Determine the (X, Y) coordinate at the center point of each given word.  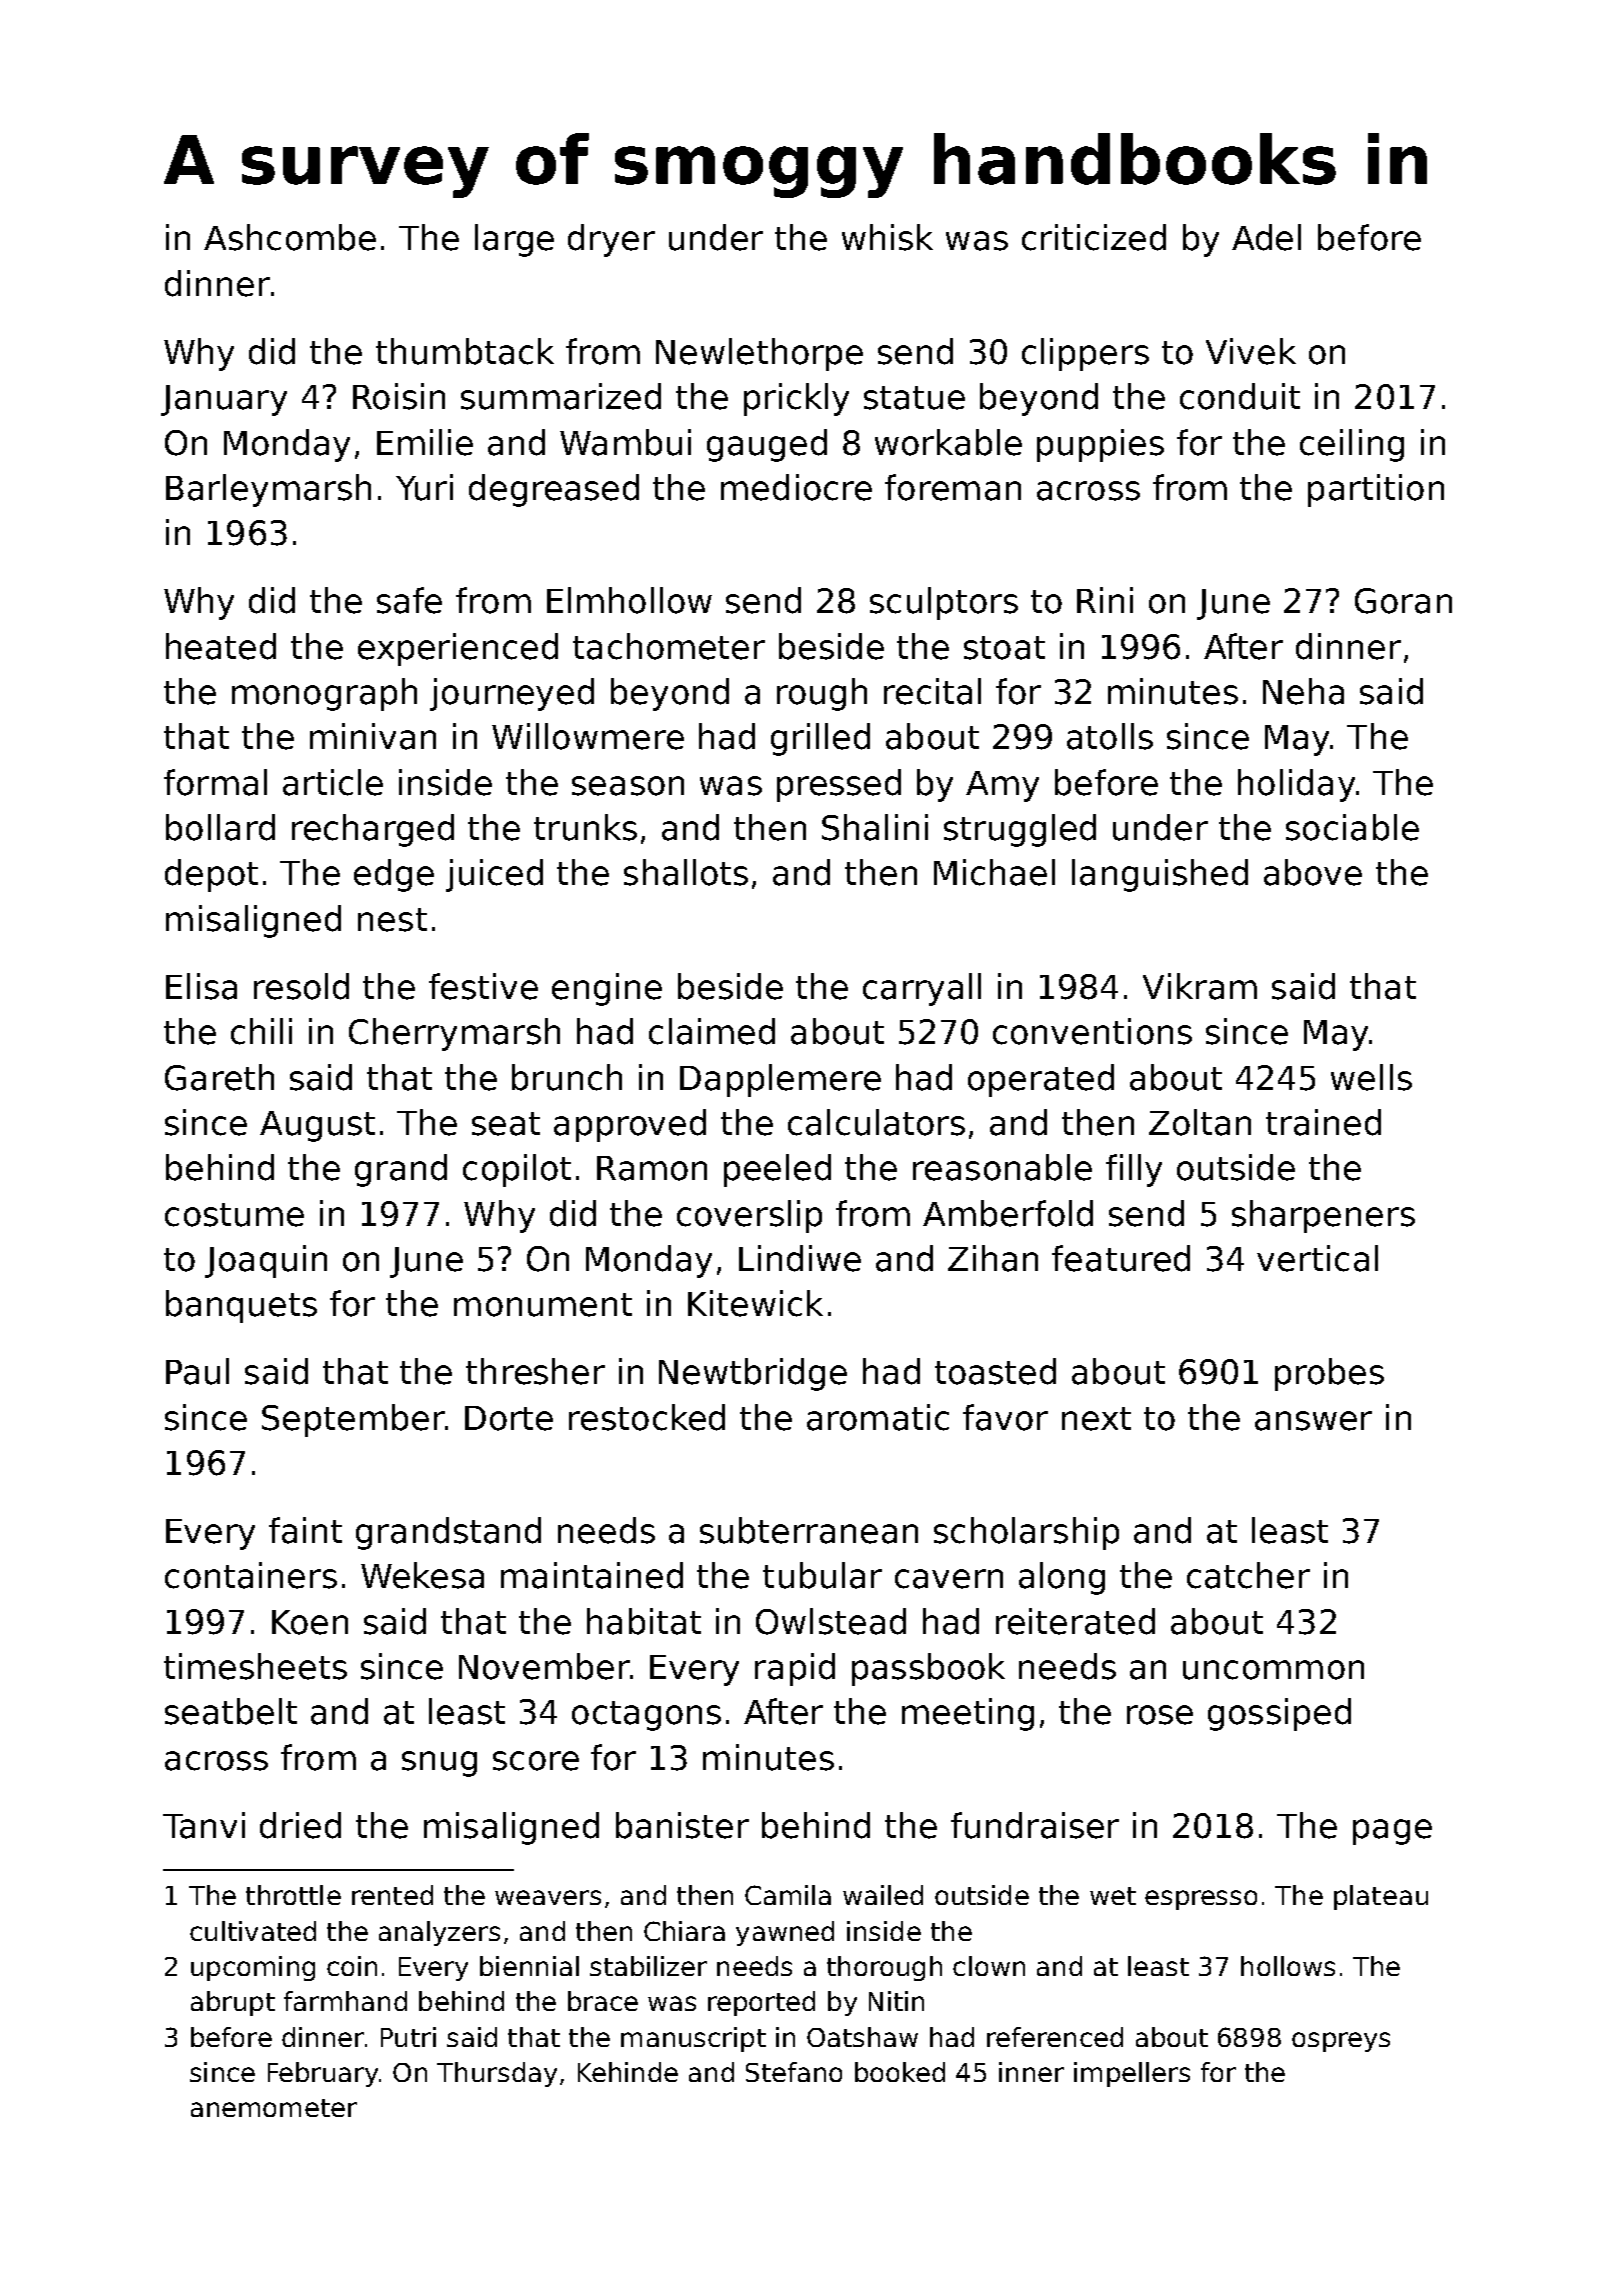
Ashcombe (290, 237)
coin (352, 1966)
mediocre (796, 487)
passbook (928, 1669)
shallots (686, 872)
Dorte (509, 1418)
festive (483, 986)
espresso (1201, 1900)
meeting (968, 1714)
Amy (1002, 786)
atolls (1110, 736)
